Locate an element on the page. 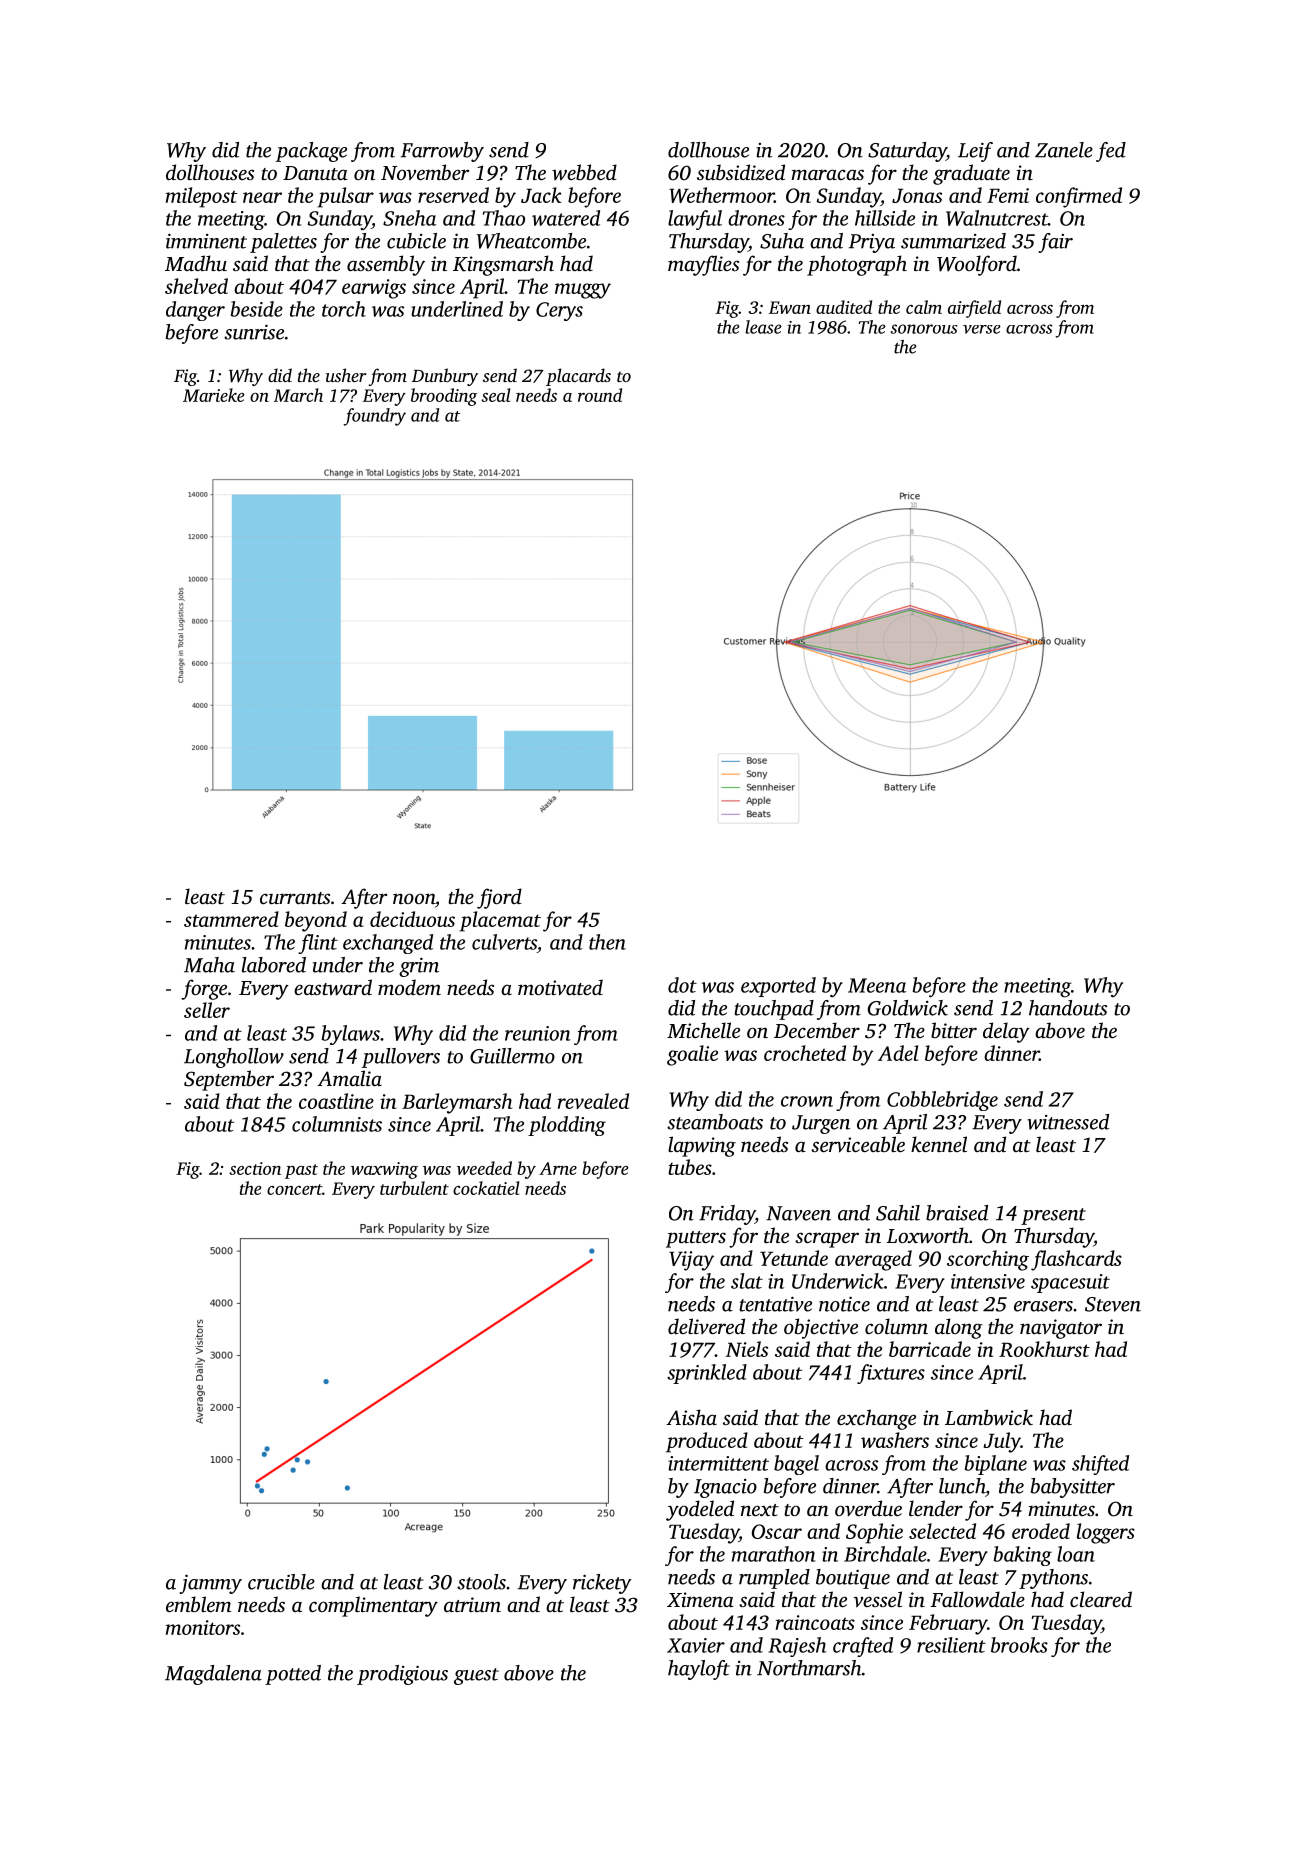 This page has width=1308, height=1850. Steven is located at coordinates (1113, 1304).
